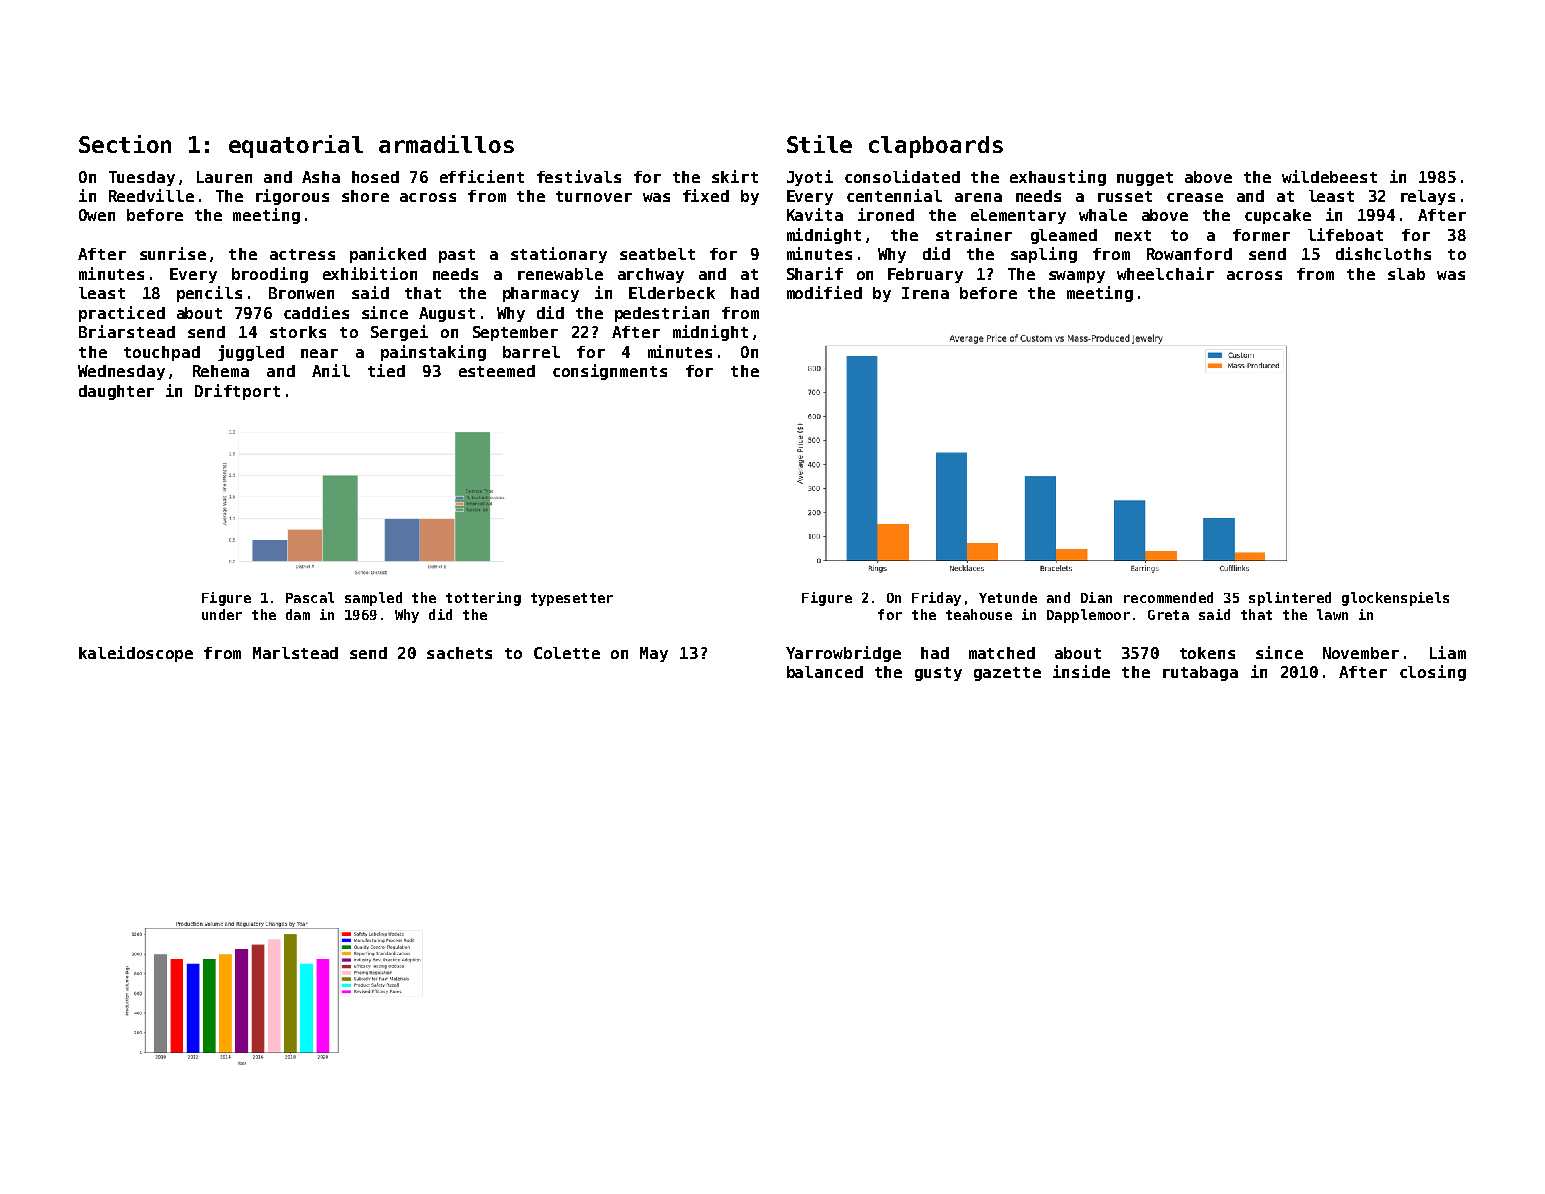 This page has width=1545, height=1194. What do you see at coordinates (310, 597) in the page?
I see `Pascal` at bounding box center [310, 597].
